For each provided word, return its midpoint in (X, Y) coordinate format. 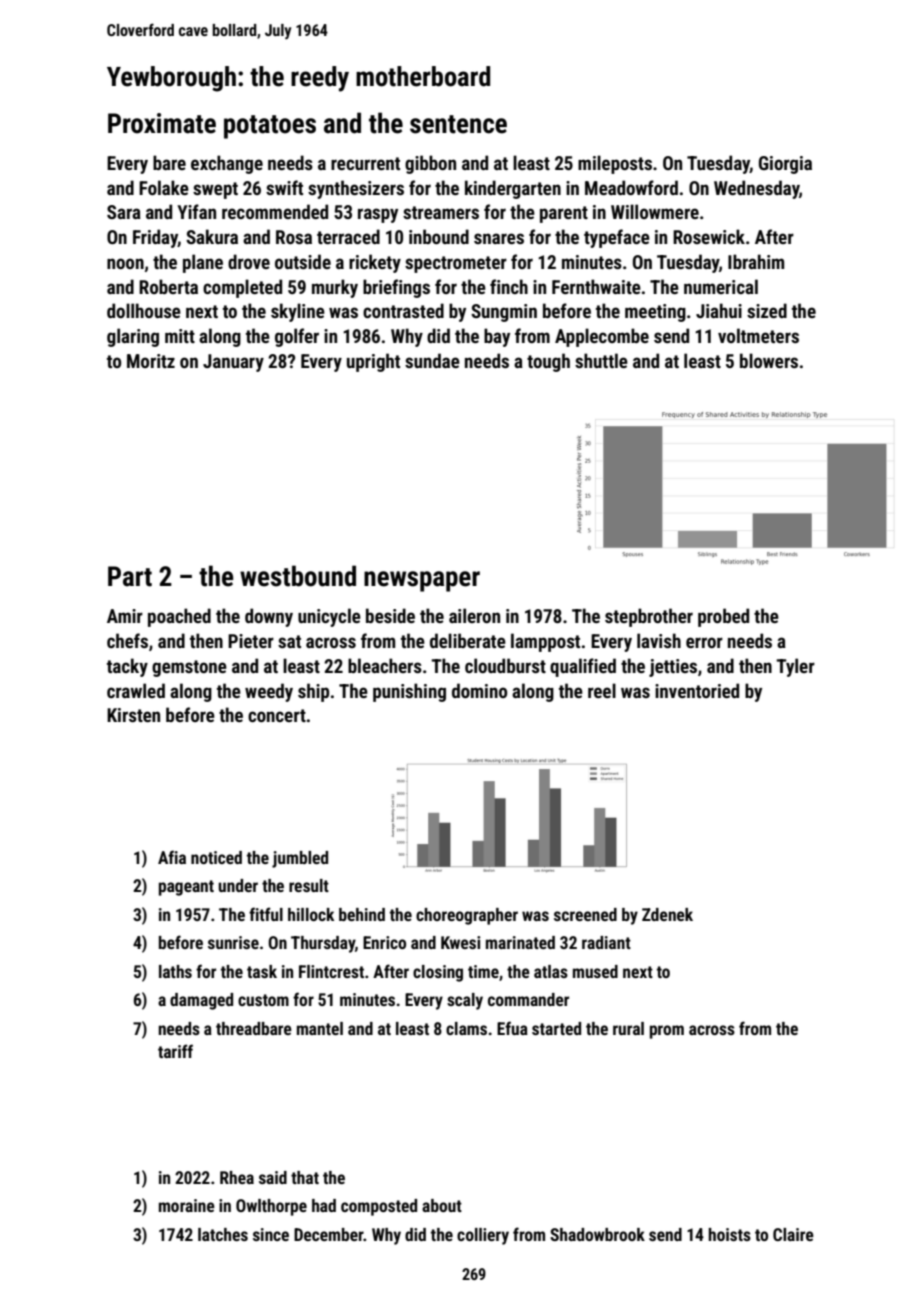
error (704, 642)
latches (223, 1234)
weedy (269, 692)
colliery (483, 1236)
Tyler (795, 667)
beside (390, 615)
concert (277, 715)
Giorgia (785, 165)
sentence (458, 124)
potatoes (270, 127)
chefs (127, 640)
